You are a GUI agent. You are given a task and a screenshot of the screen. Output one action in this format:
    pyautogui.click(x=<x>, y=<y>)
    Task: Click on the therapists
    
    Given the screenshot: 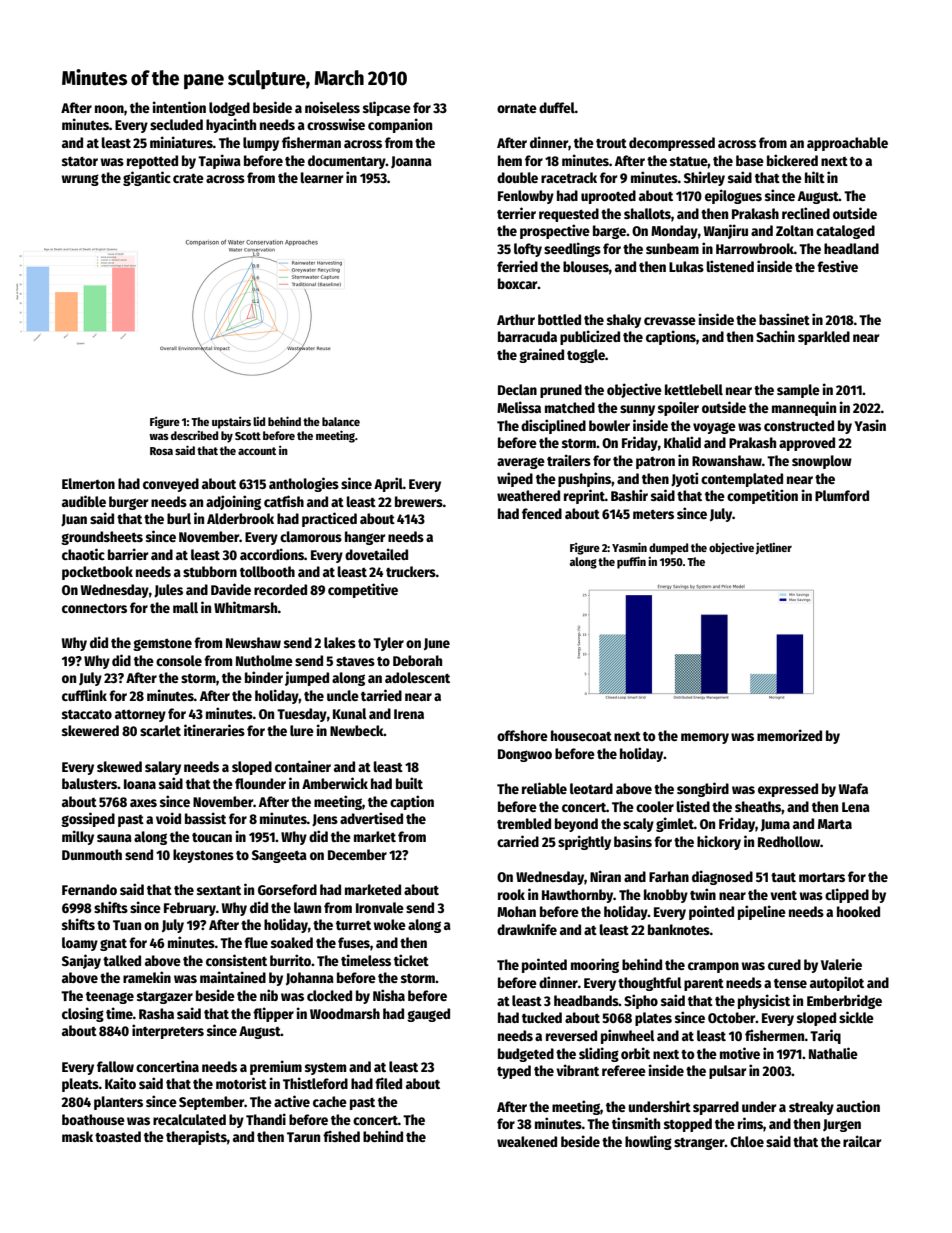 What is the action you would take?
    pyautogui.click(x=196, y=1137)
